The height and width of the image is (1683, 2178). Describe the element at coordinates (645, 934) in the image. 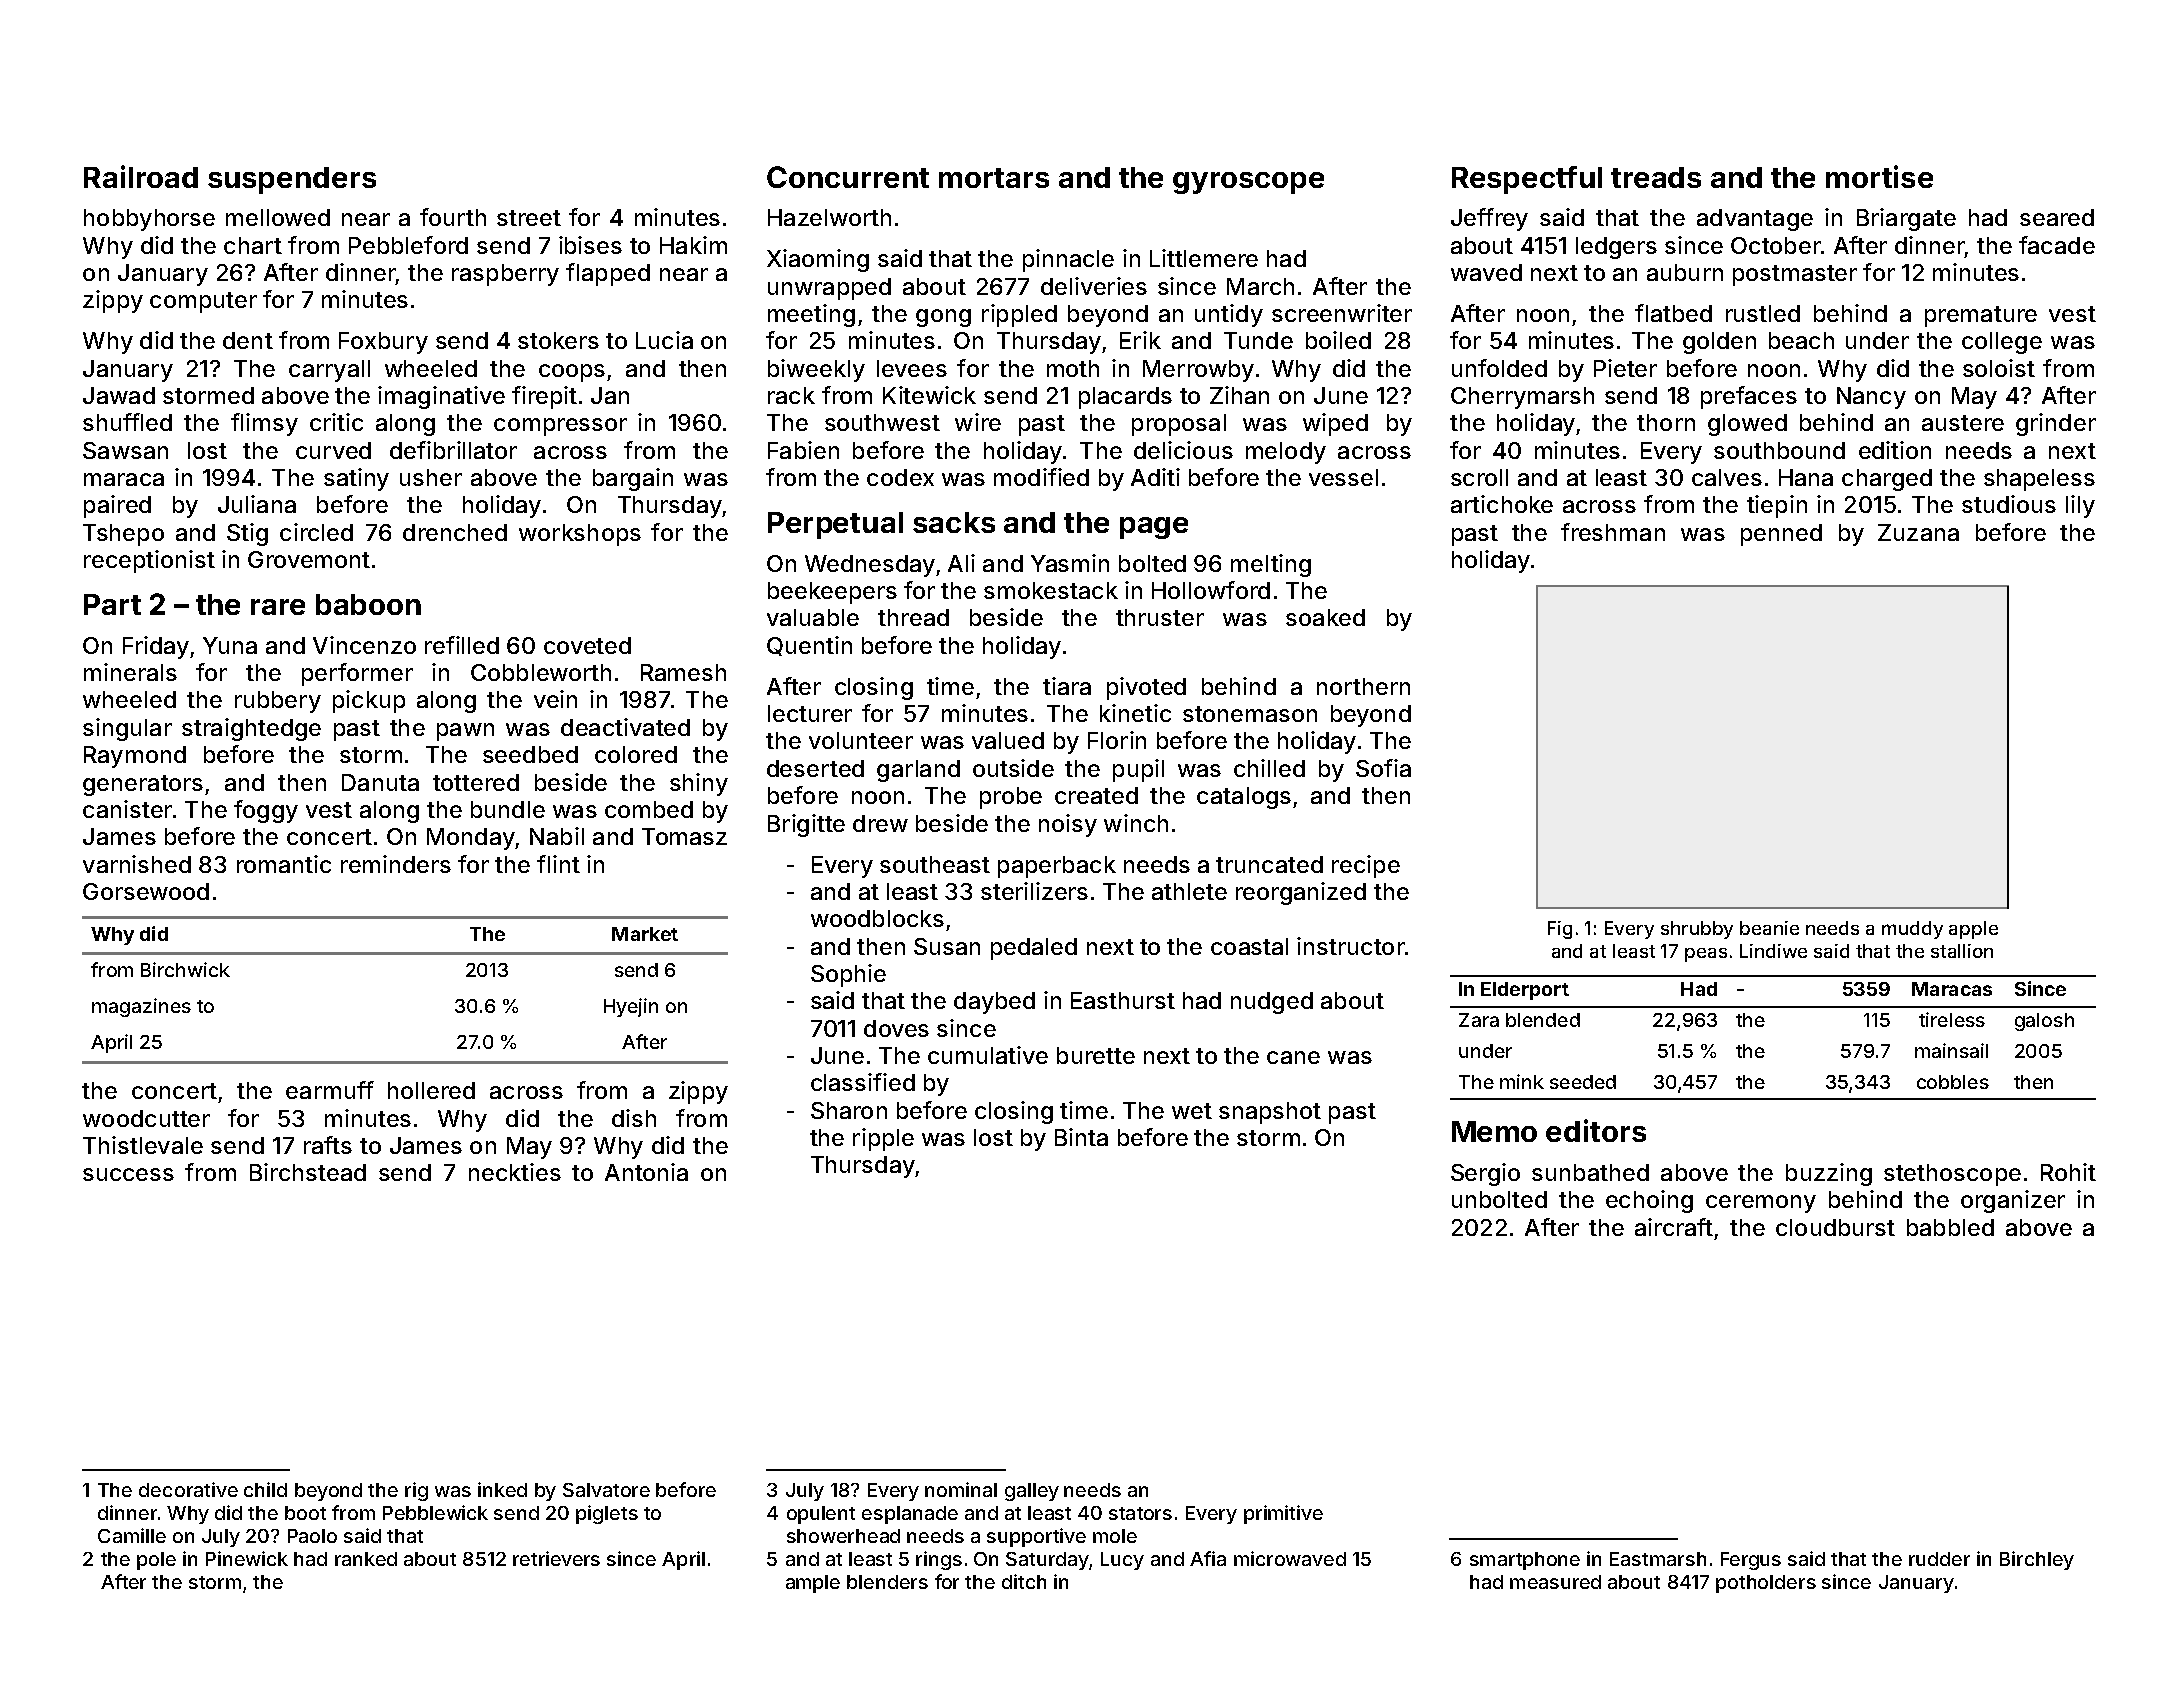

I see `Market` at that location.
